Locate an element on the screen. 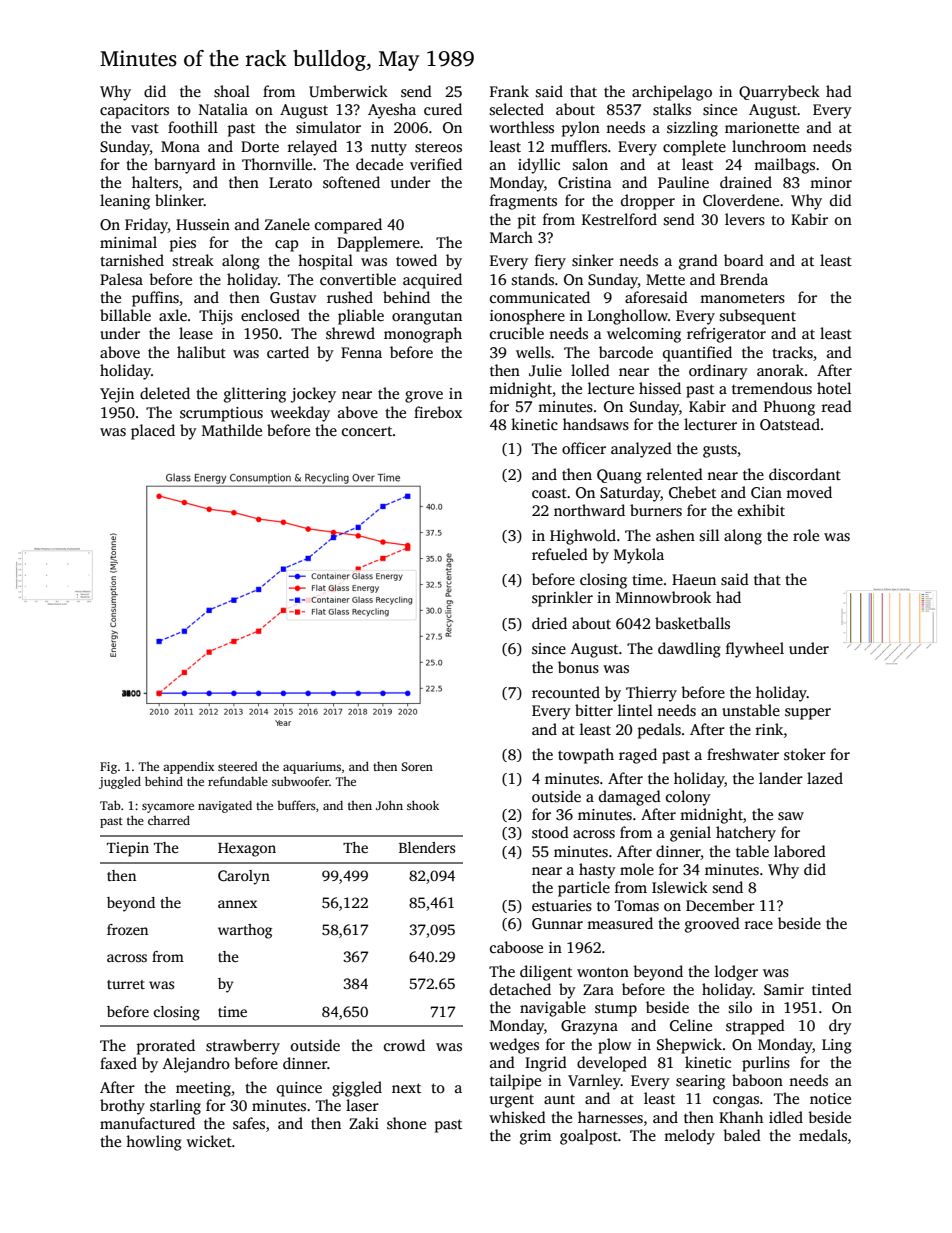 The width and height of the screenshot is (952, 1233). wicket is located at coordinates (209, 1141).
